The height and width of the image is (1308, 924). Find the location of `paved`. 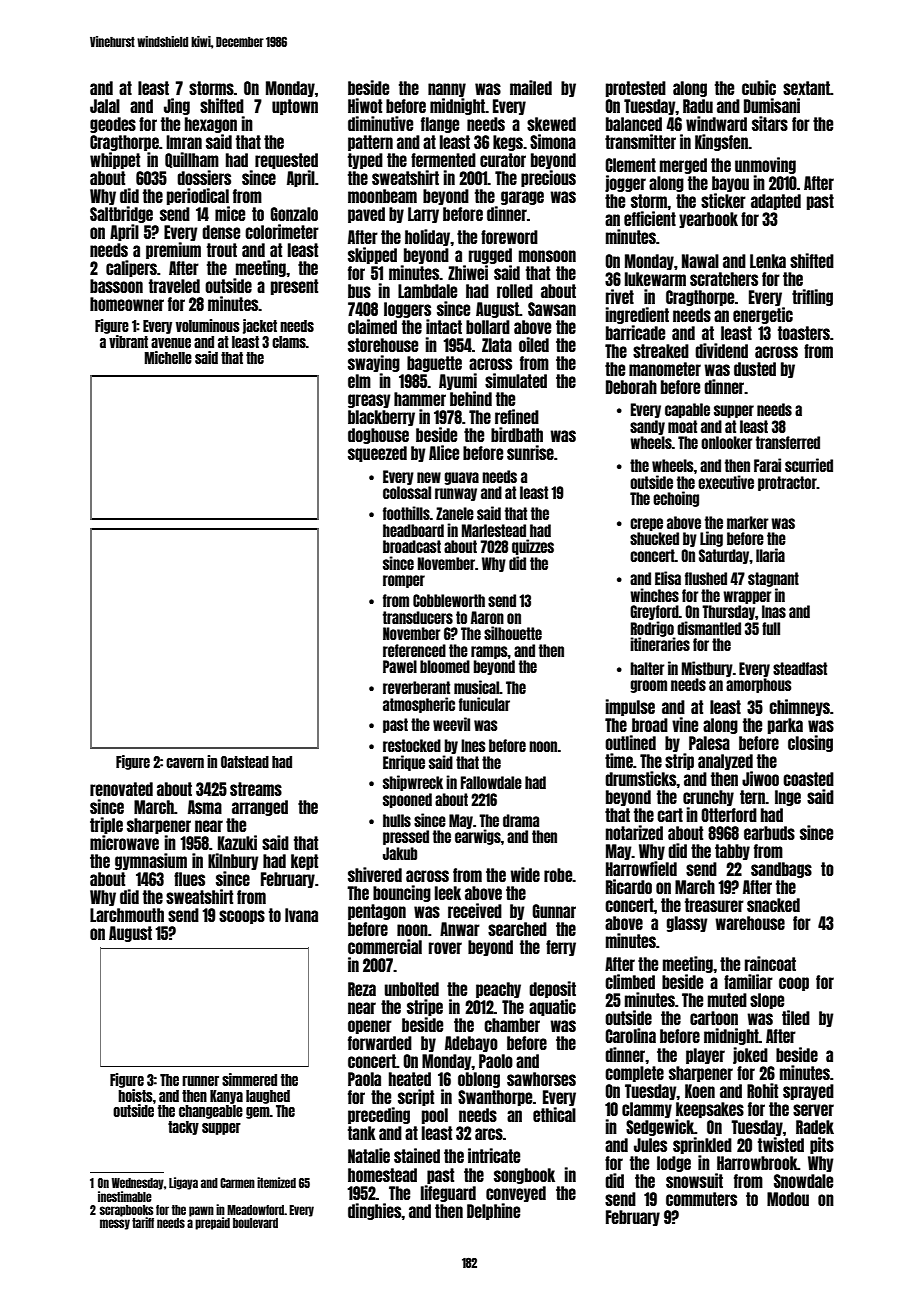

paved is located at coordinates (366, 215).
